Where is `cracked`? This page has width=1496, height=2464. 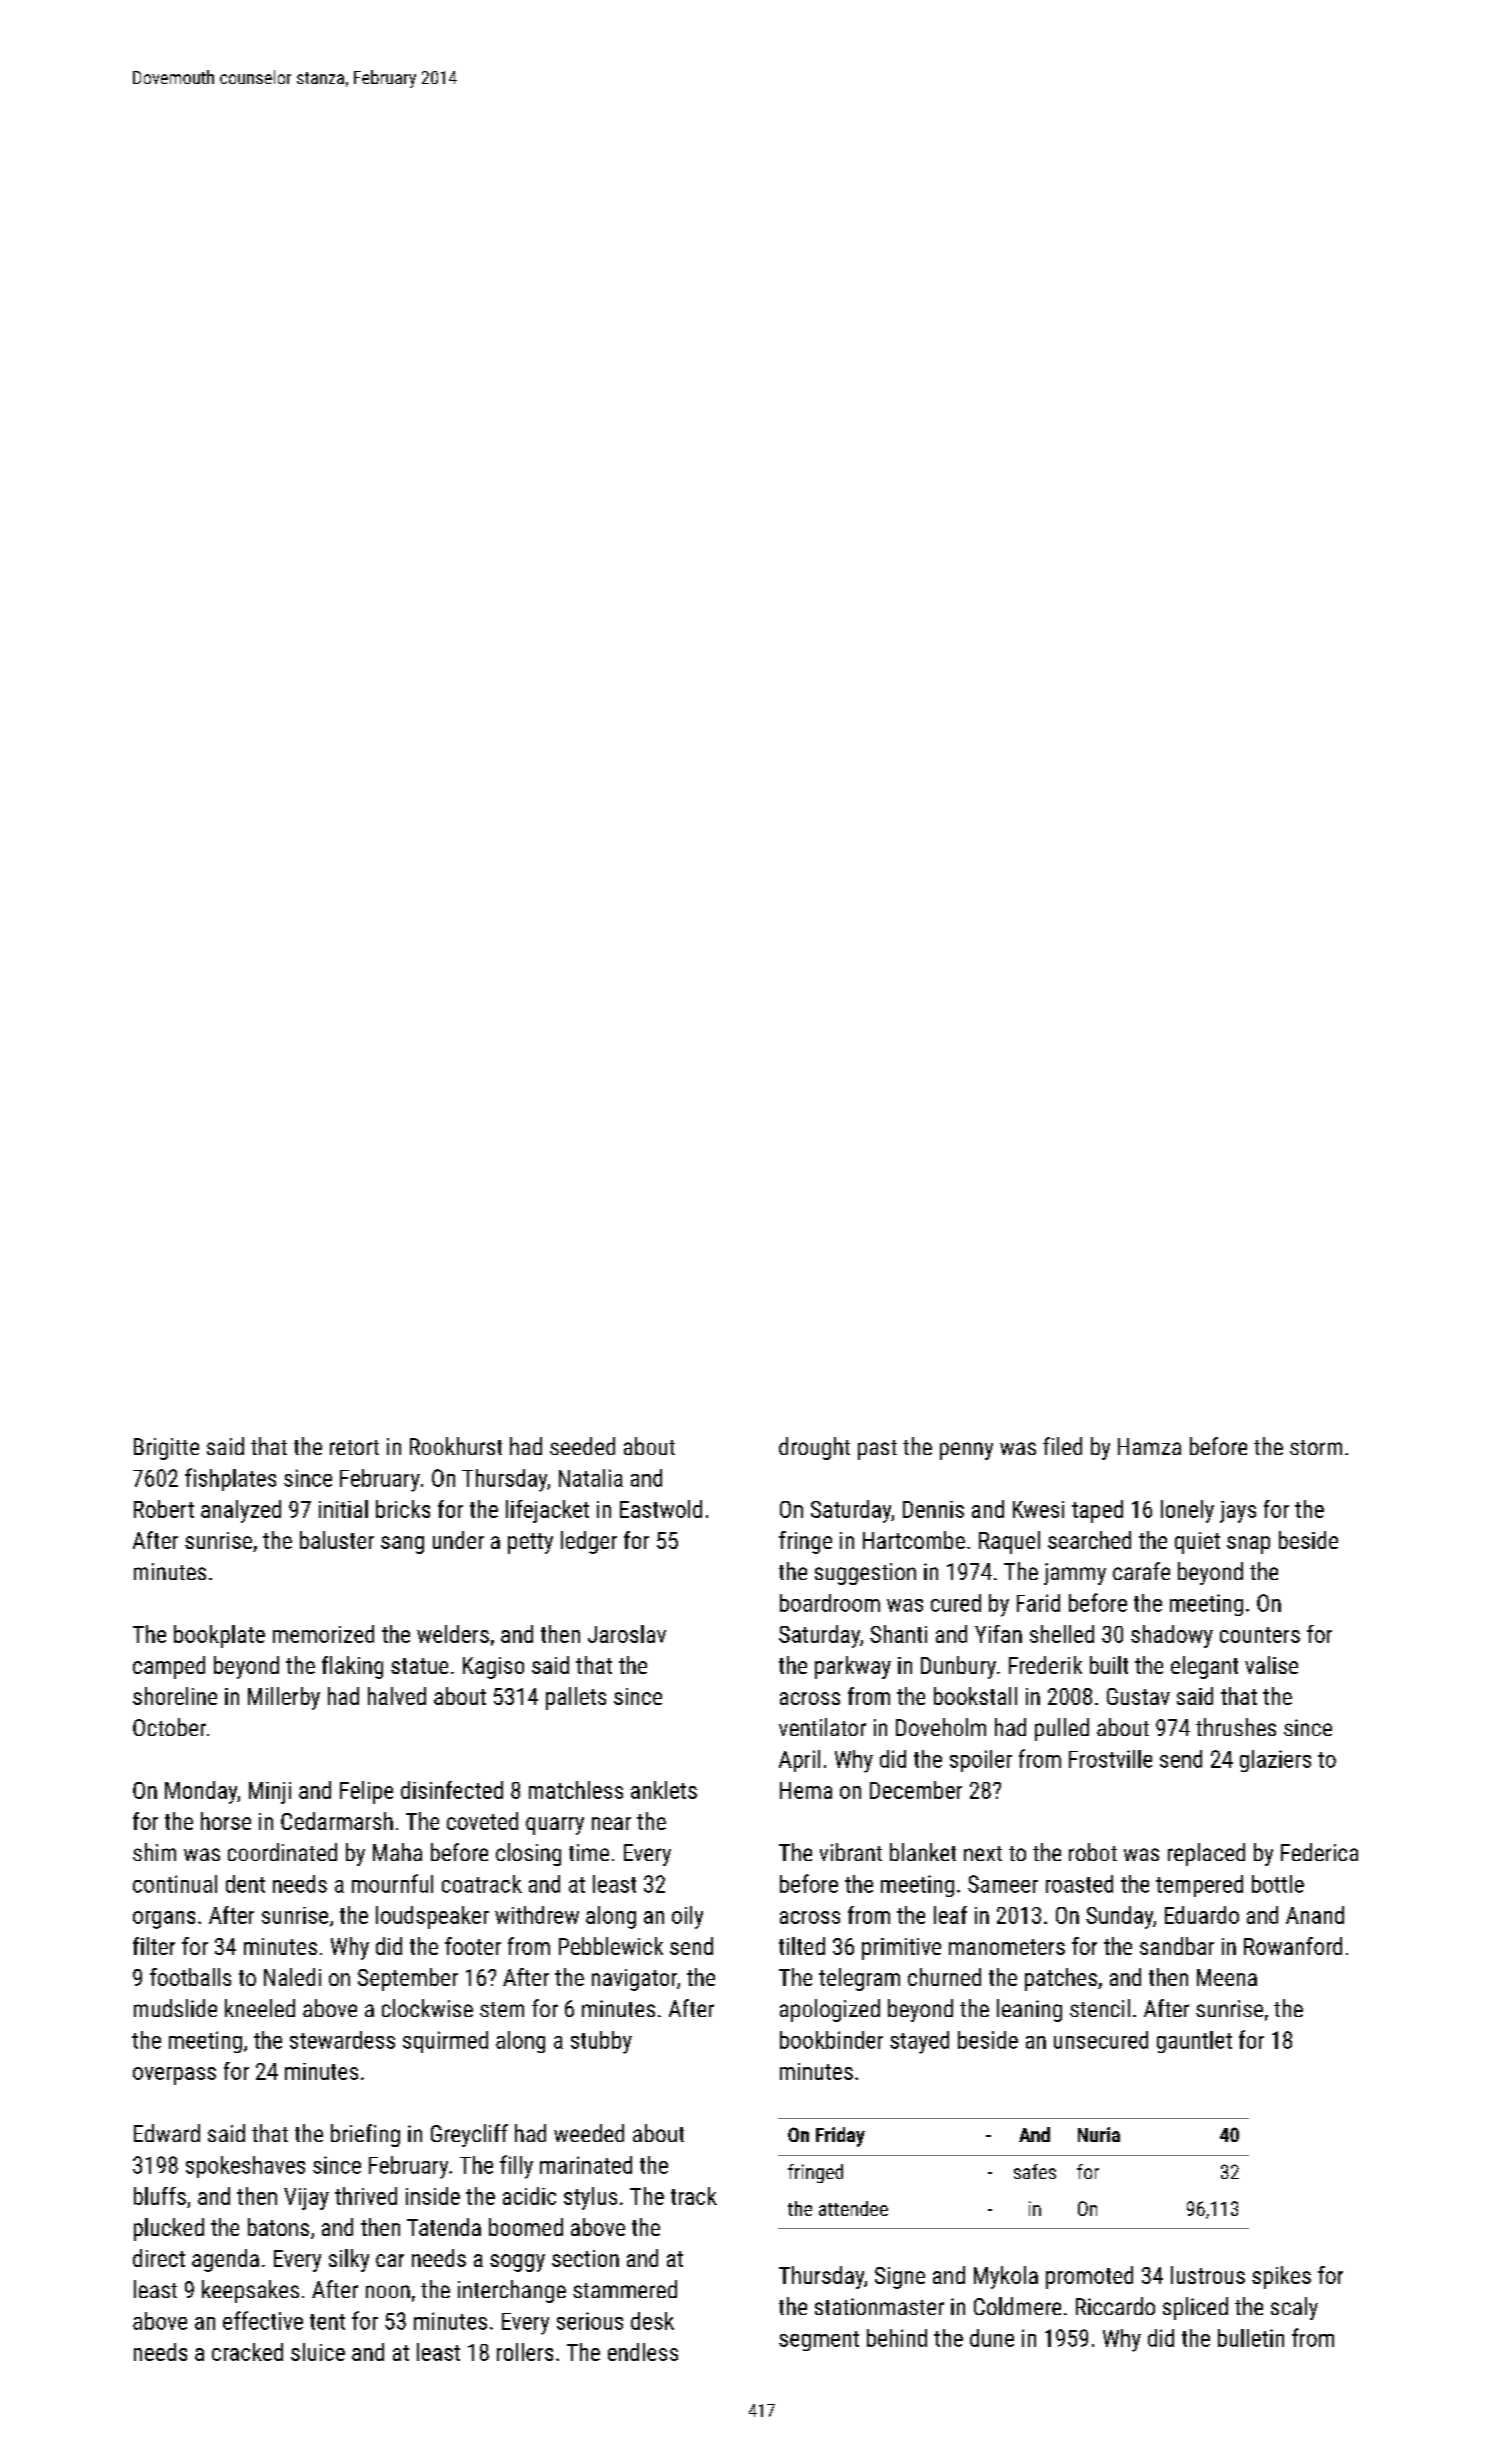 cracked is located at coordinates (247, 2352).
